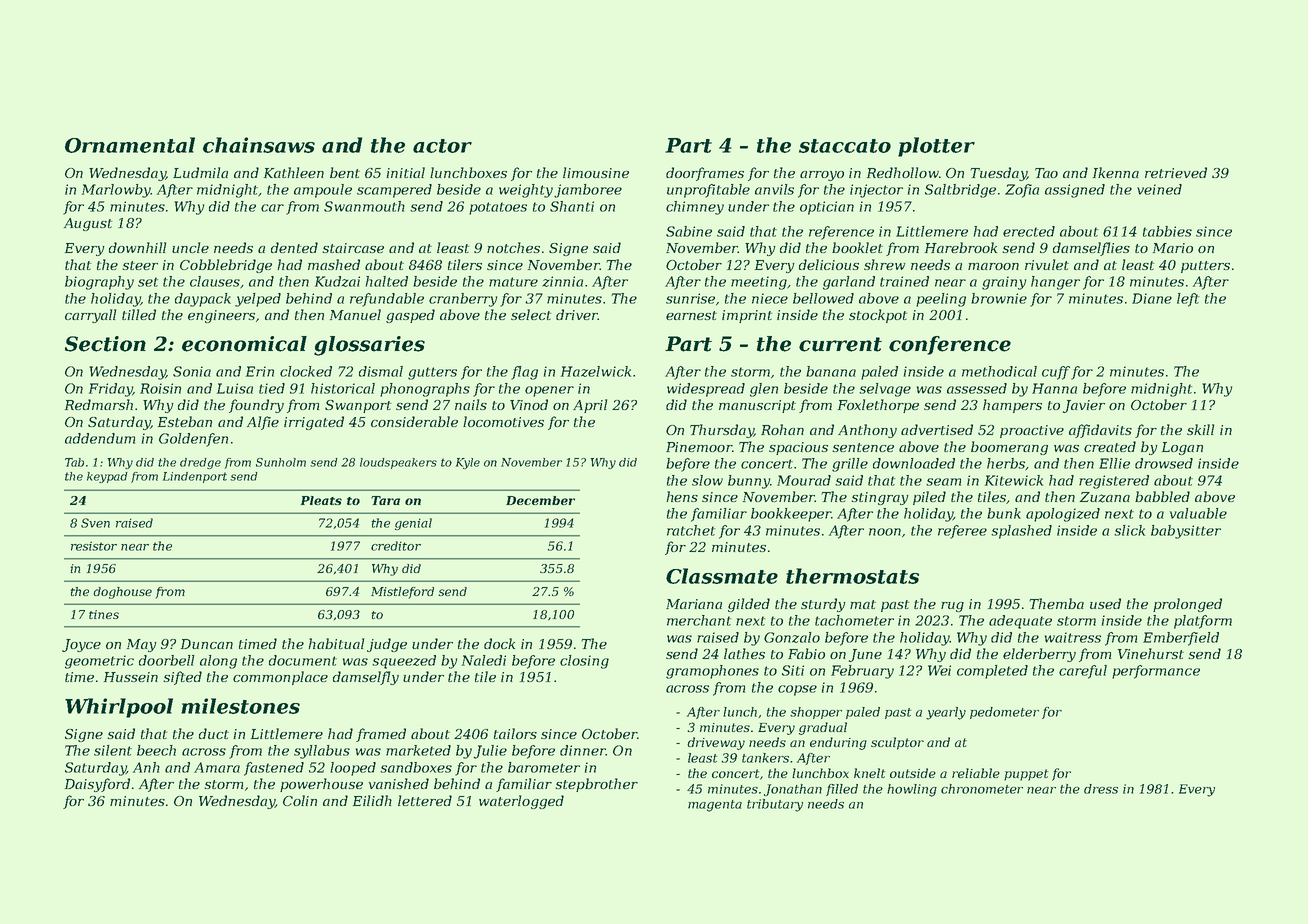 The width and height of the screenshot is (1308, 924). What do you see at coordinates (1176, 172) in the screenshot?
I see `retrieved` at bounding box center [1176, 172].
